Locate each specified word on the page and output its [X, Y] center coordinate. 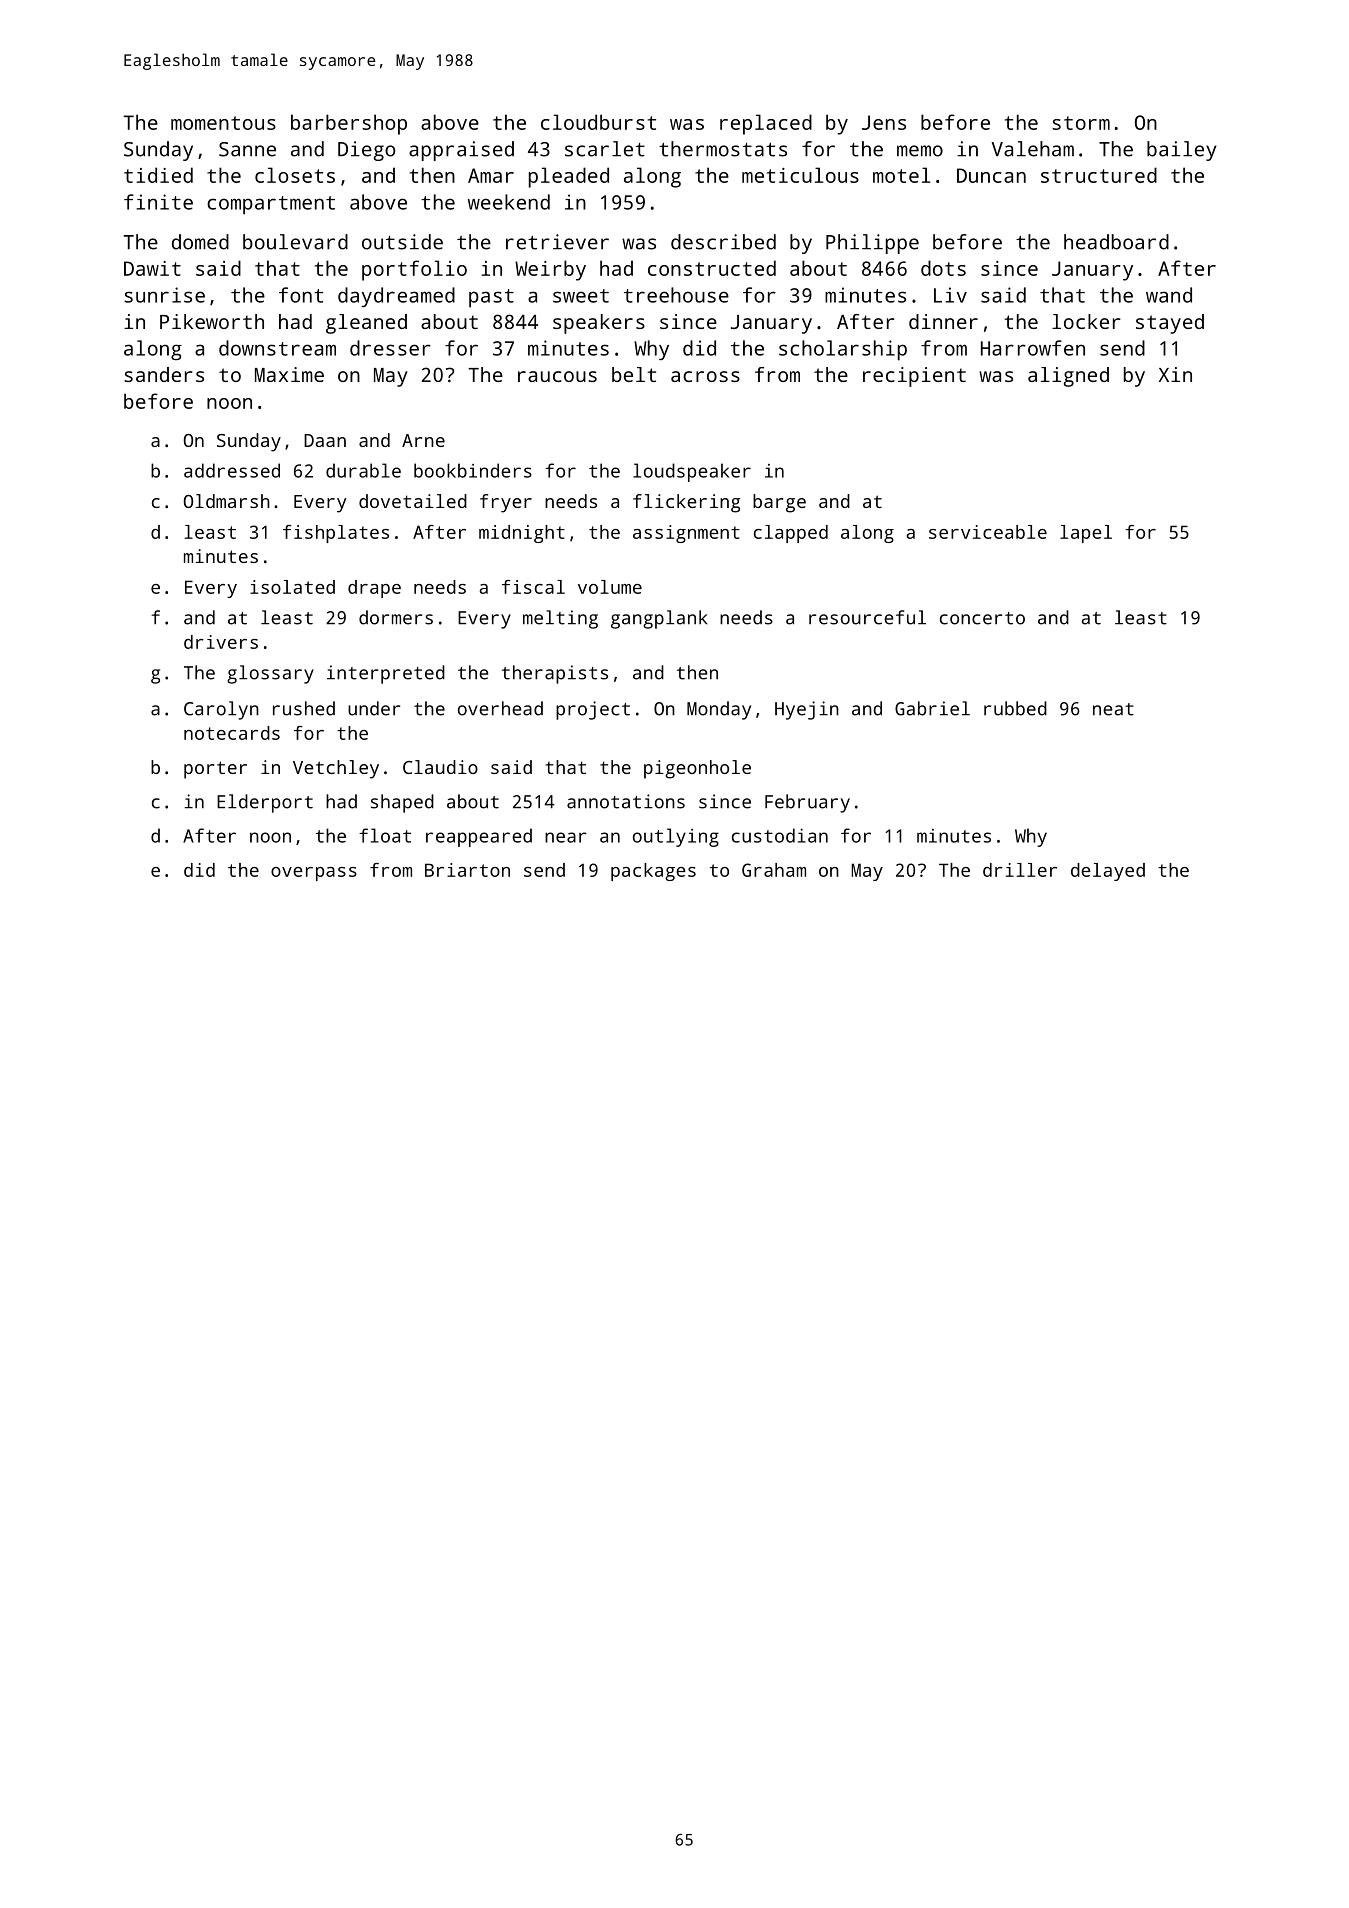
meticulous [800, 175]
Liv [950, 295]
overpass [314, 874]
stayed [1170, 324]
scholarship [843, 350]
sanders [164, 374]
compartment [271, 205]
